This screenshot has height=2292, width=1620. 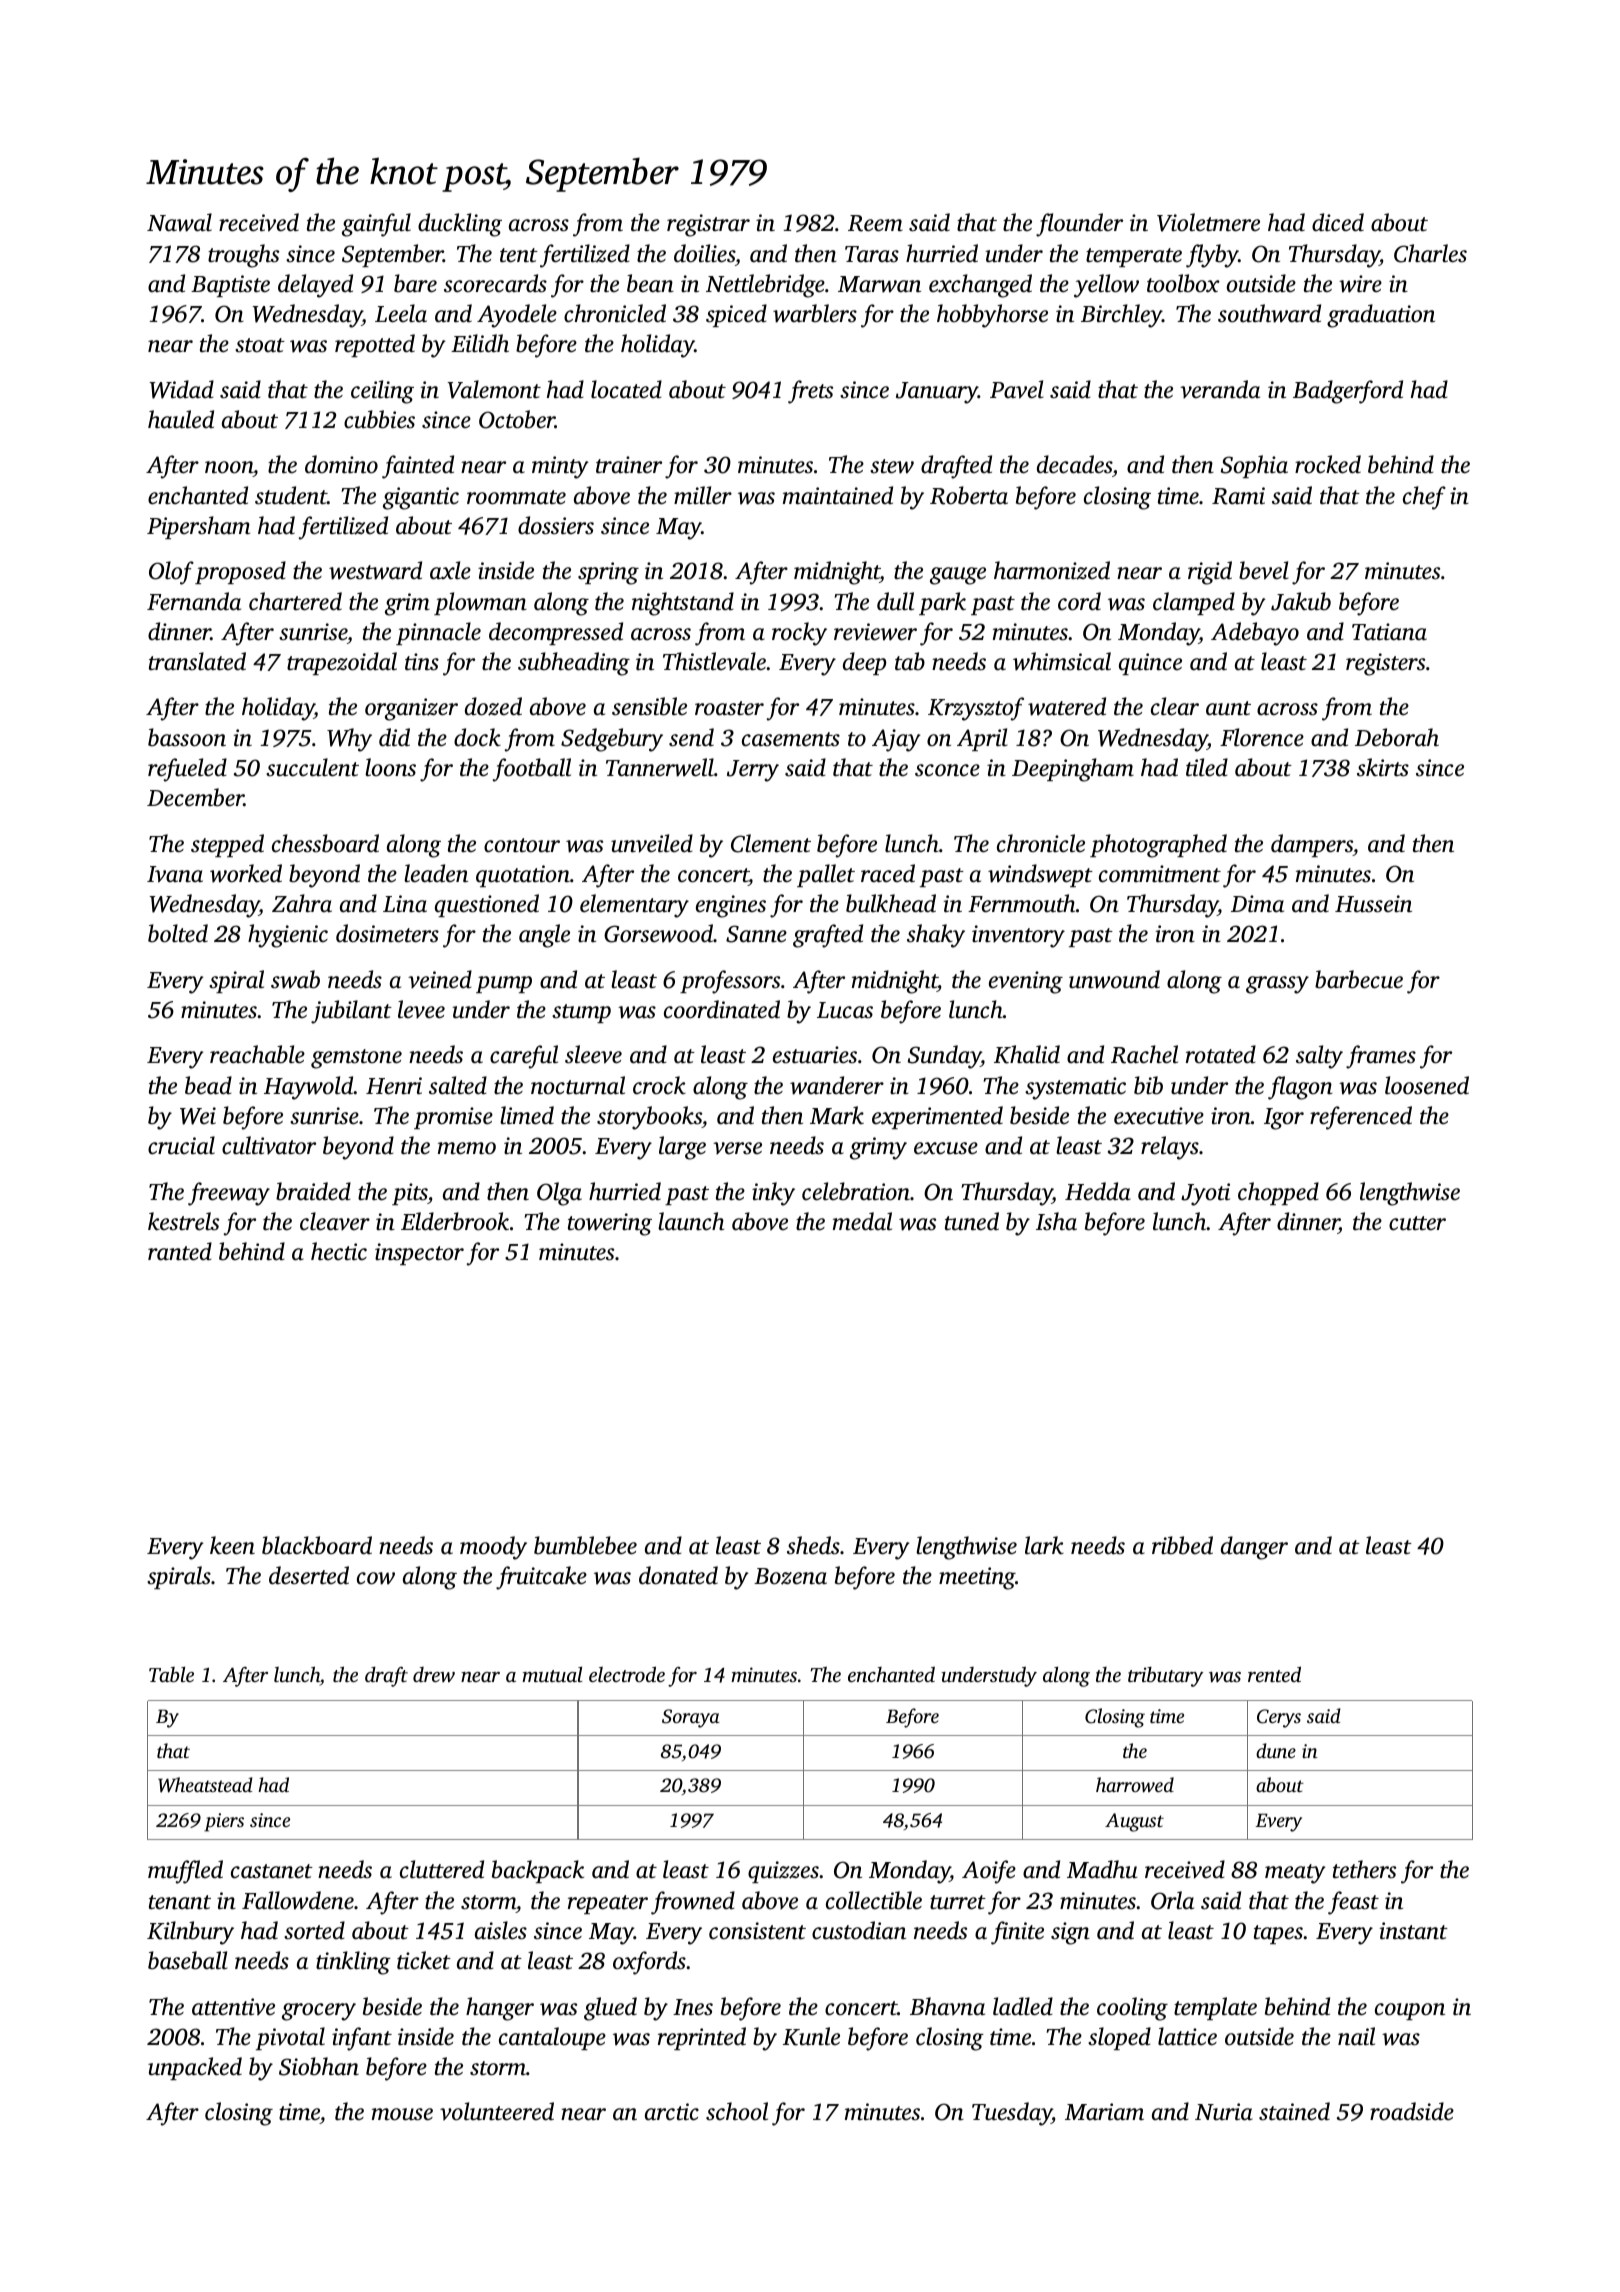 What do you see at coordinates (1165, 1677) in the screenshot?
I see `tributary` at bounding box center [1165, 1677].
